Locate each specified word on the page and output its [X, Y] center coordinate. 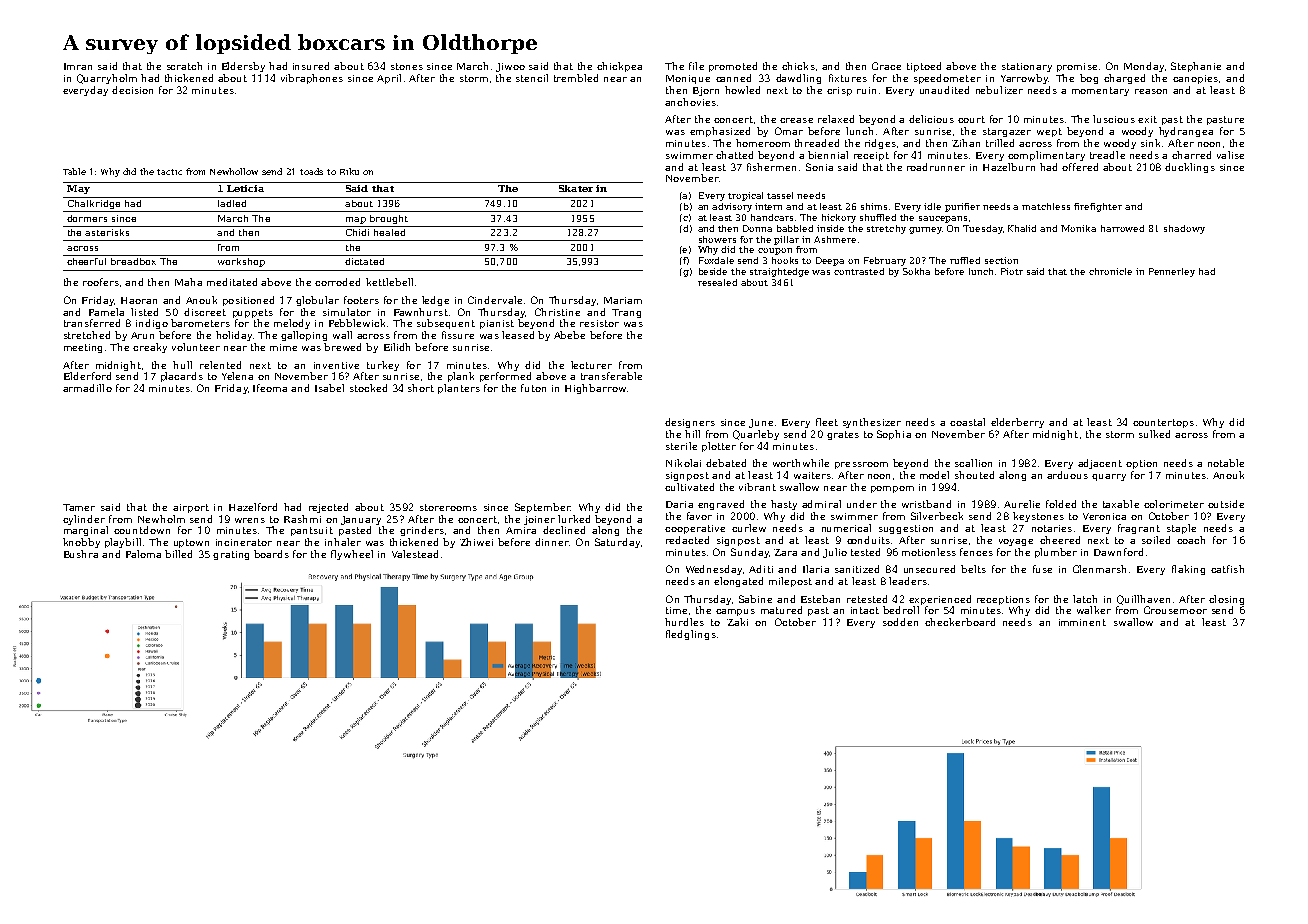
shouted [974, 475]
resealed [717, 282]
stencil [532, 78]
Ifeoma [270, 388]
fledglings [691, 635]
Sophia [894, 435]
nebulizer [999, 90]
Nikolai [683, 463]
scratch [184, 66]
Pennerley [1172, 272]
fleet [827, 422]
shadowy [1184, 229]
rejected [328, 508]
